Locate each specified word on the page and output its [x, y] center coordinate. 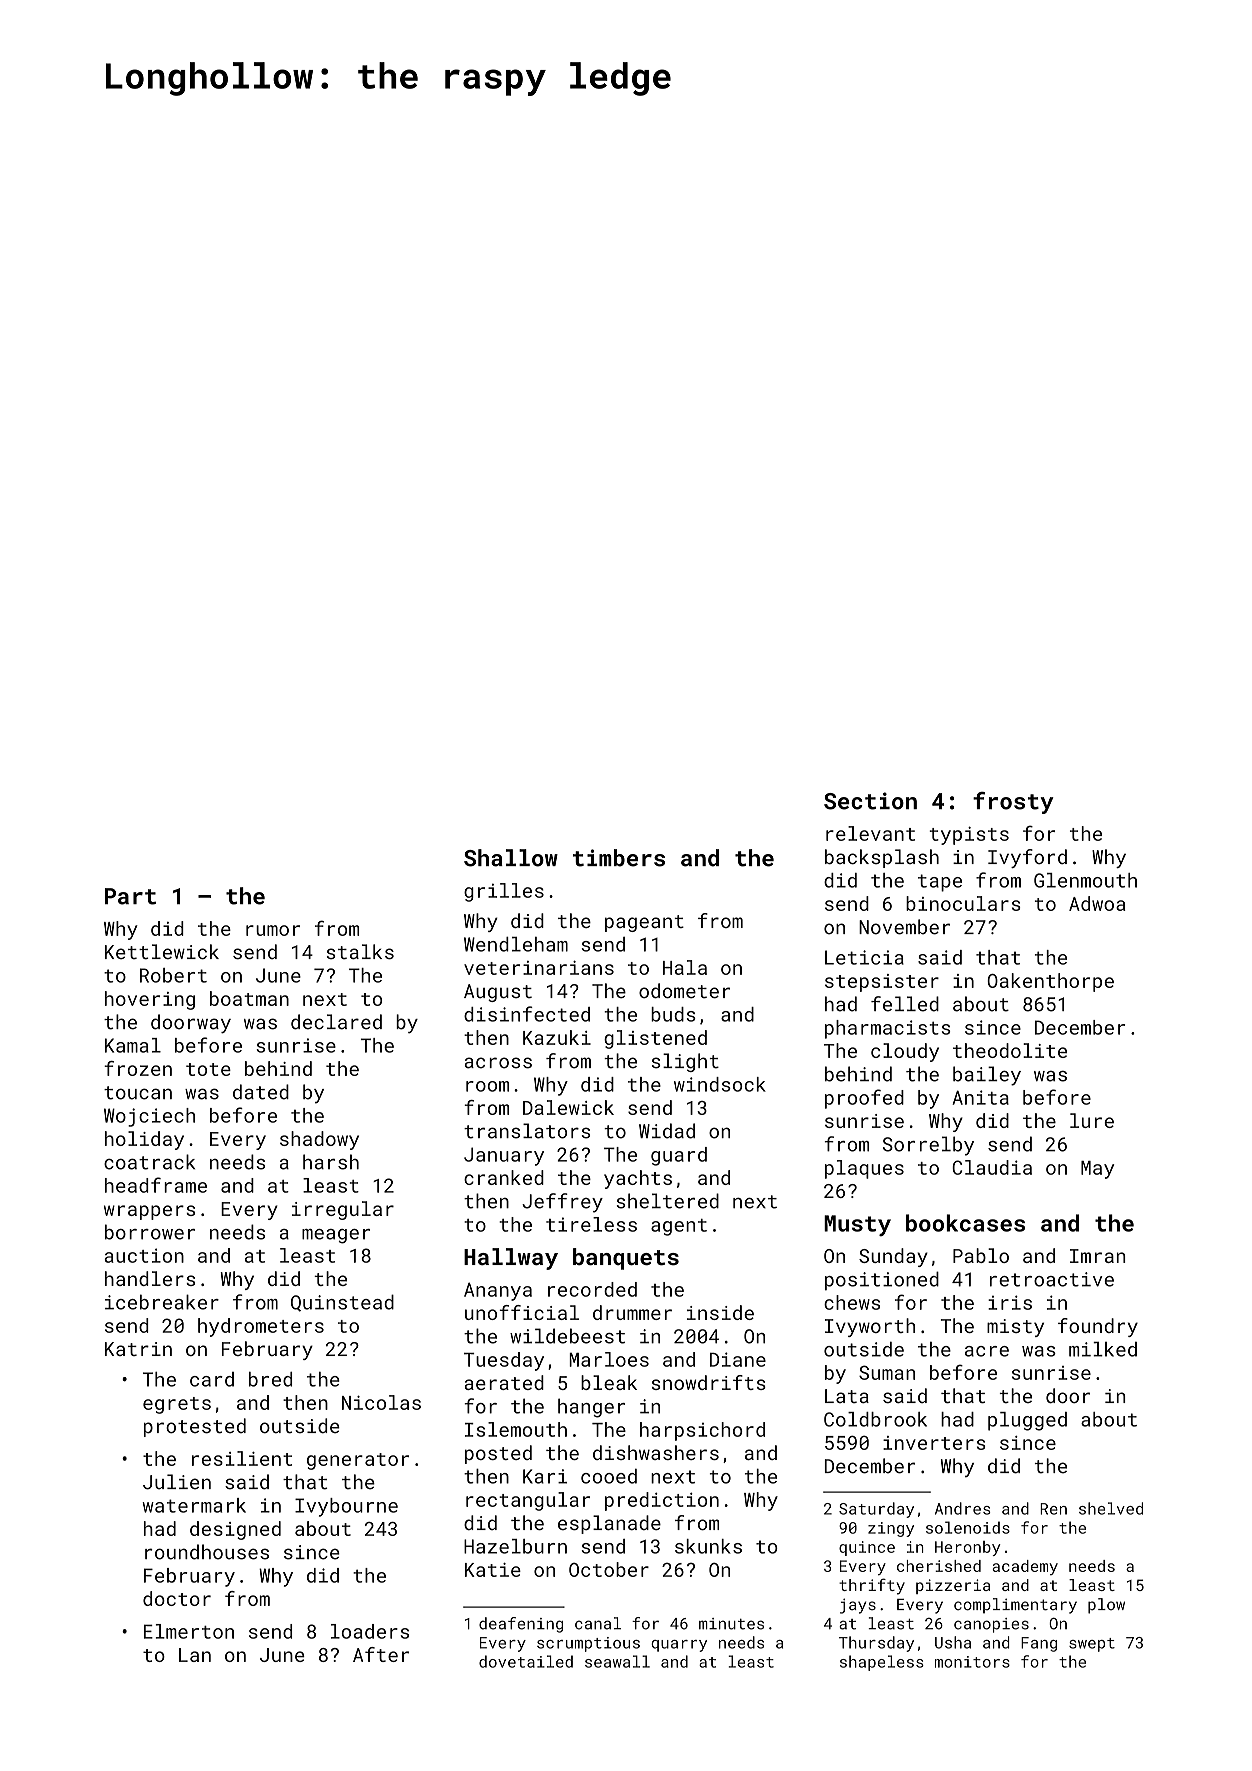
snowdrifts [709, 1382]
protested [195, 1427]
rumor [273, 930]
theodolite [1010, 1050]
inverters [934, 1443]
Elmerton [189, 1631]
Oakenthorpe [1050, 982]
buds [673, 1014]
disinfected [527, 1014]
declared [336, 1022]
